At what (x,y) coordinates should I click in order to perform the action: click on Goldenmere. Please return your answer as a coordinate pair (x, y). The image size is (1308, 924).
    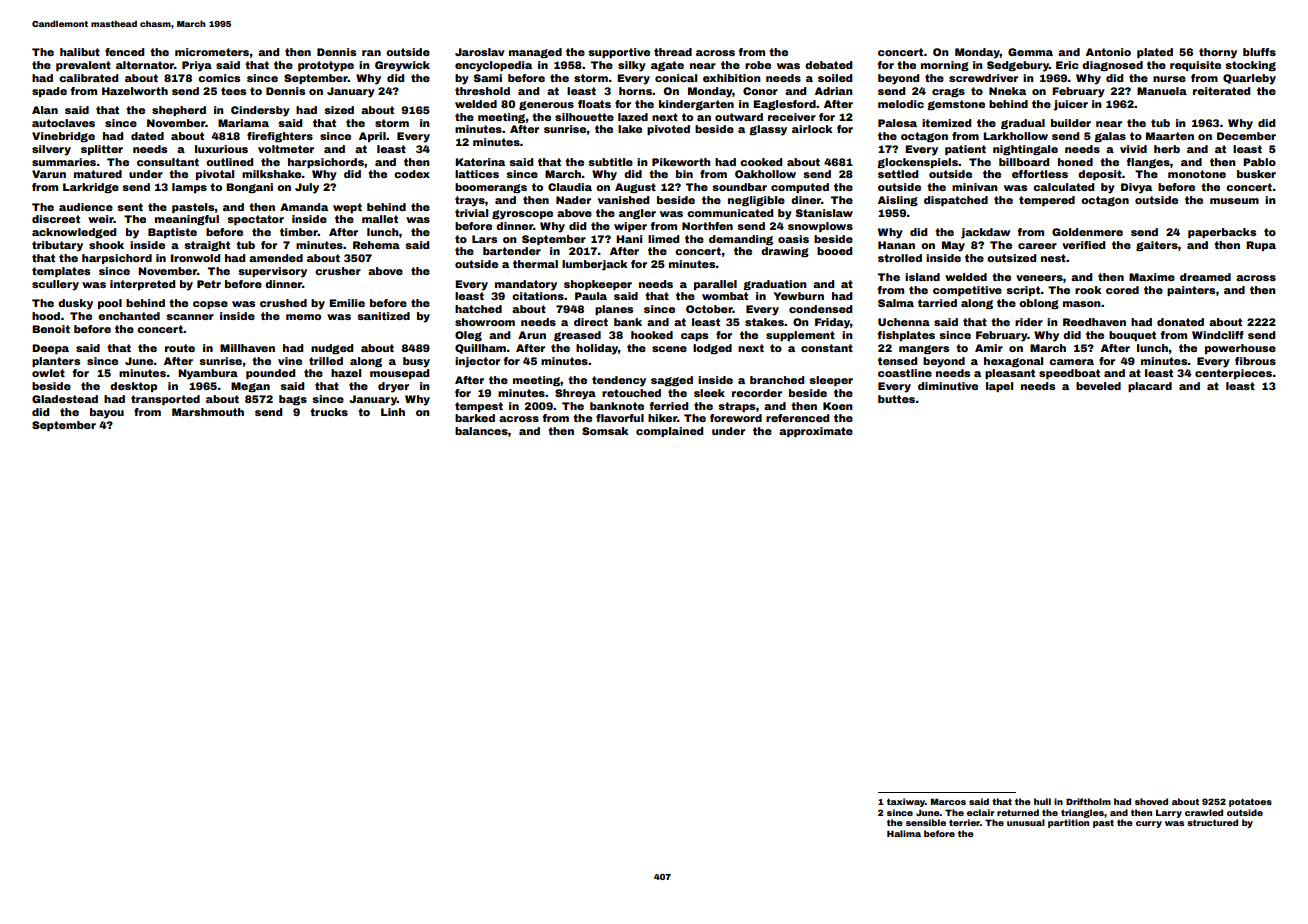
    Looking at the image, I should click on (1087, 232).
